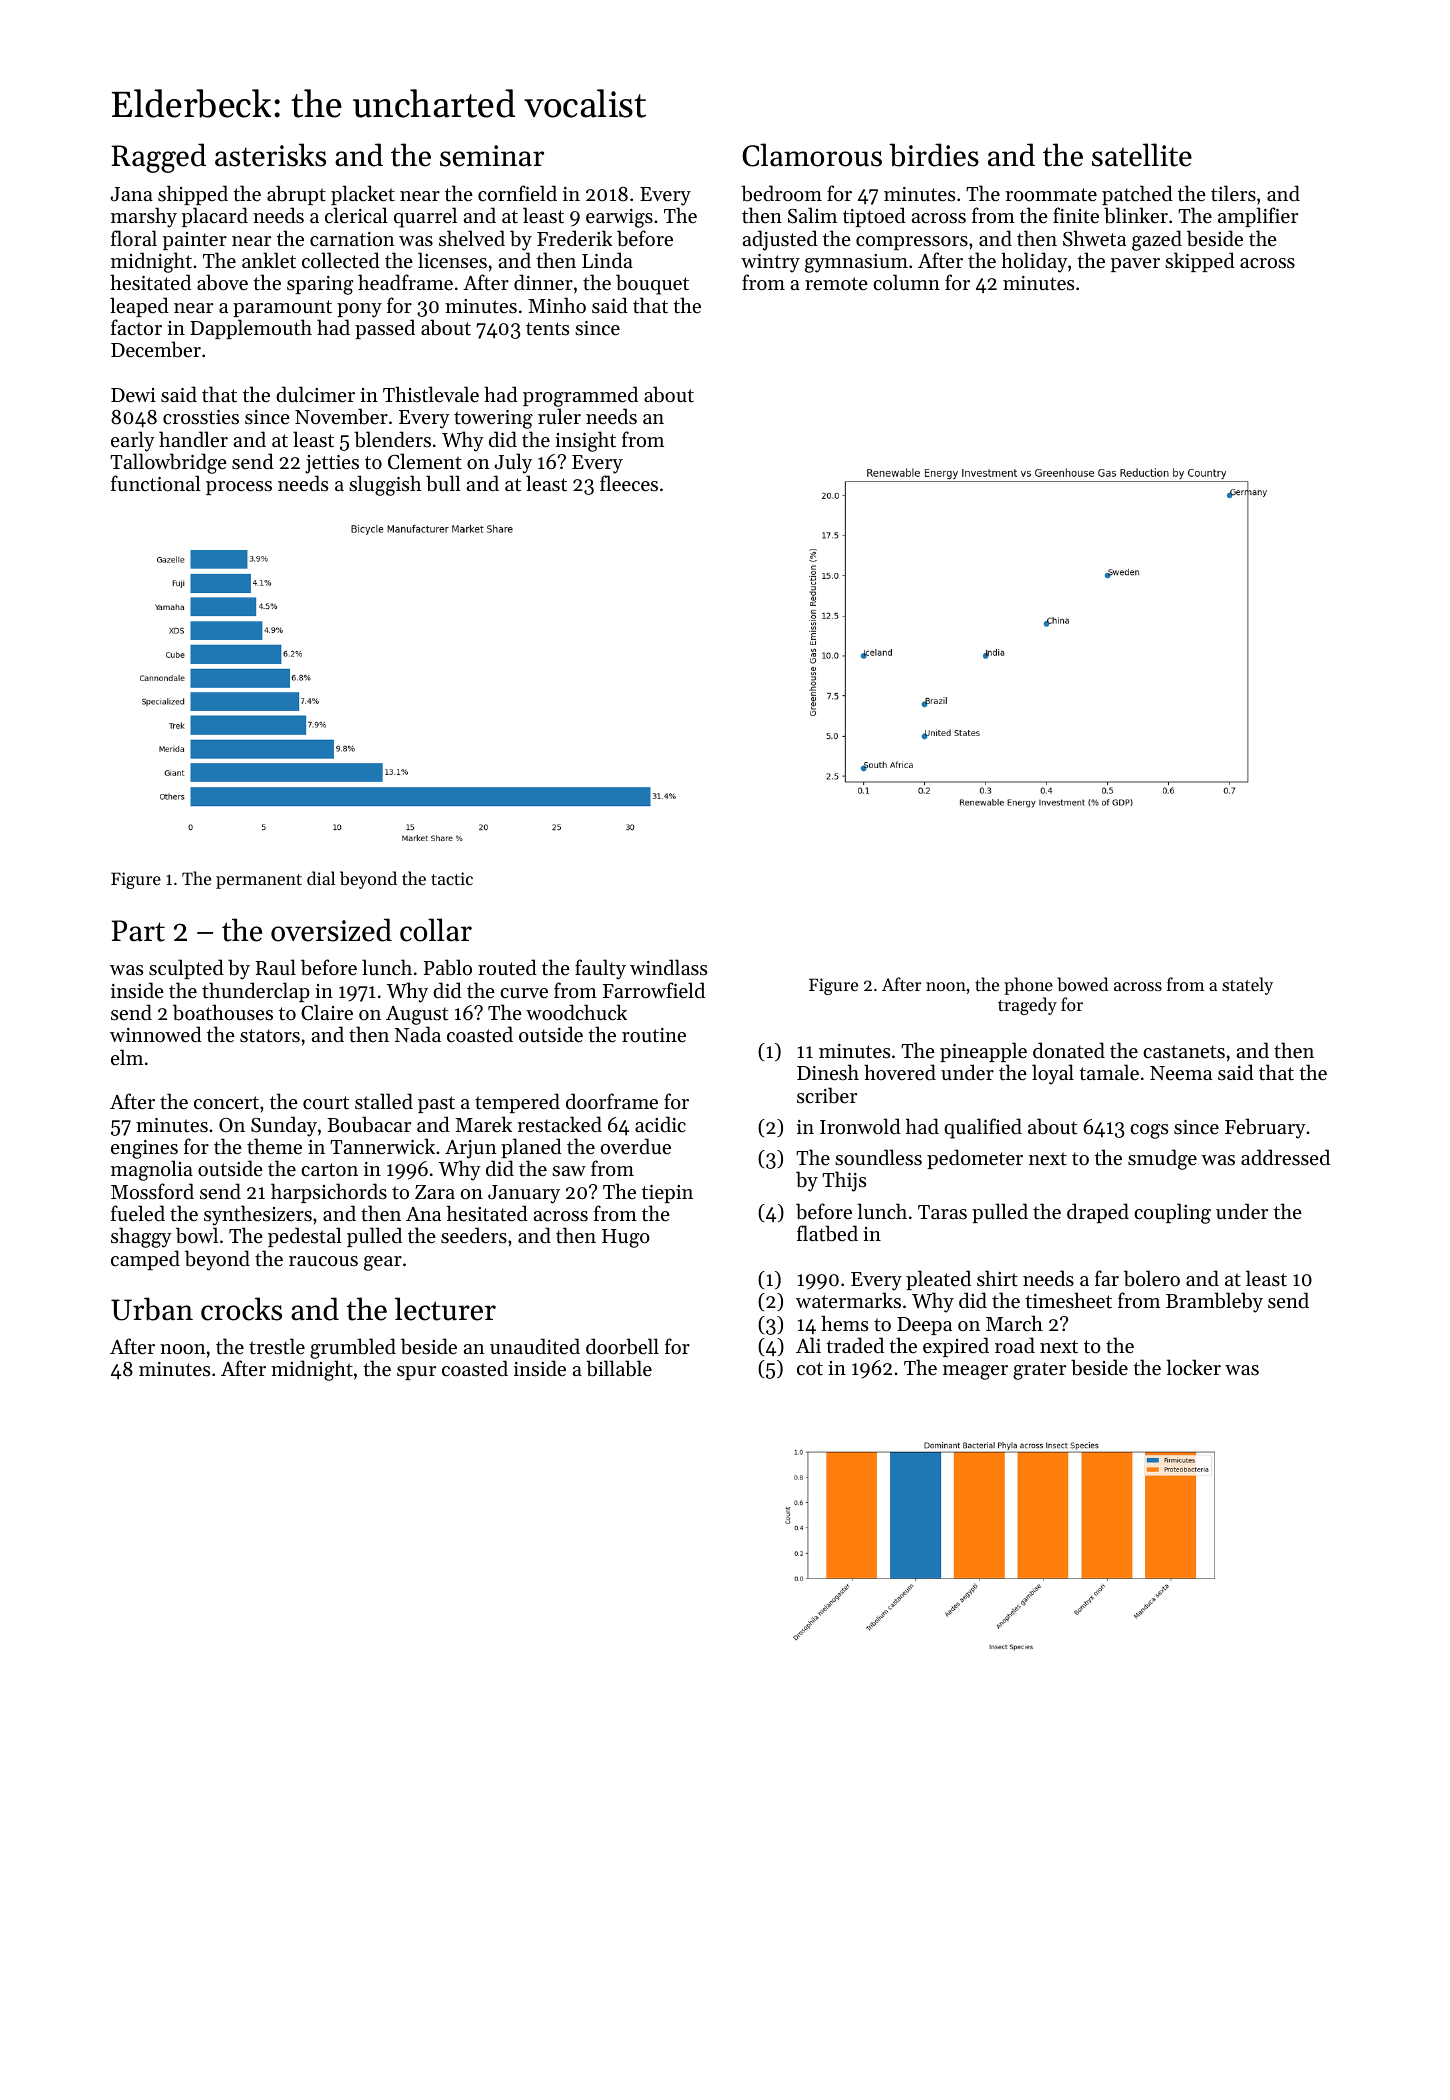  I want to click on phone, so click(1028, 986).
